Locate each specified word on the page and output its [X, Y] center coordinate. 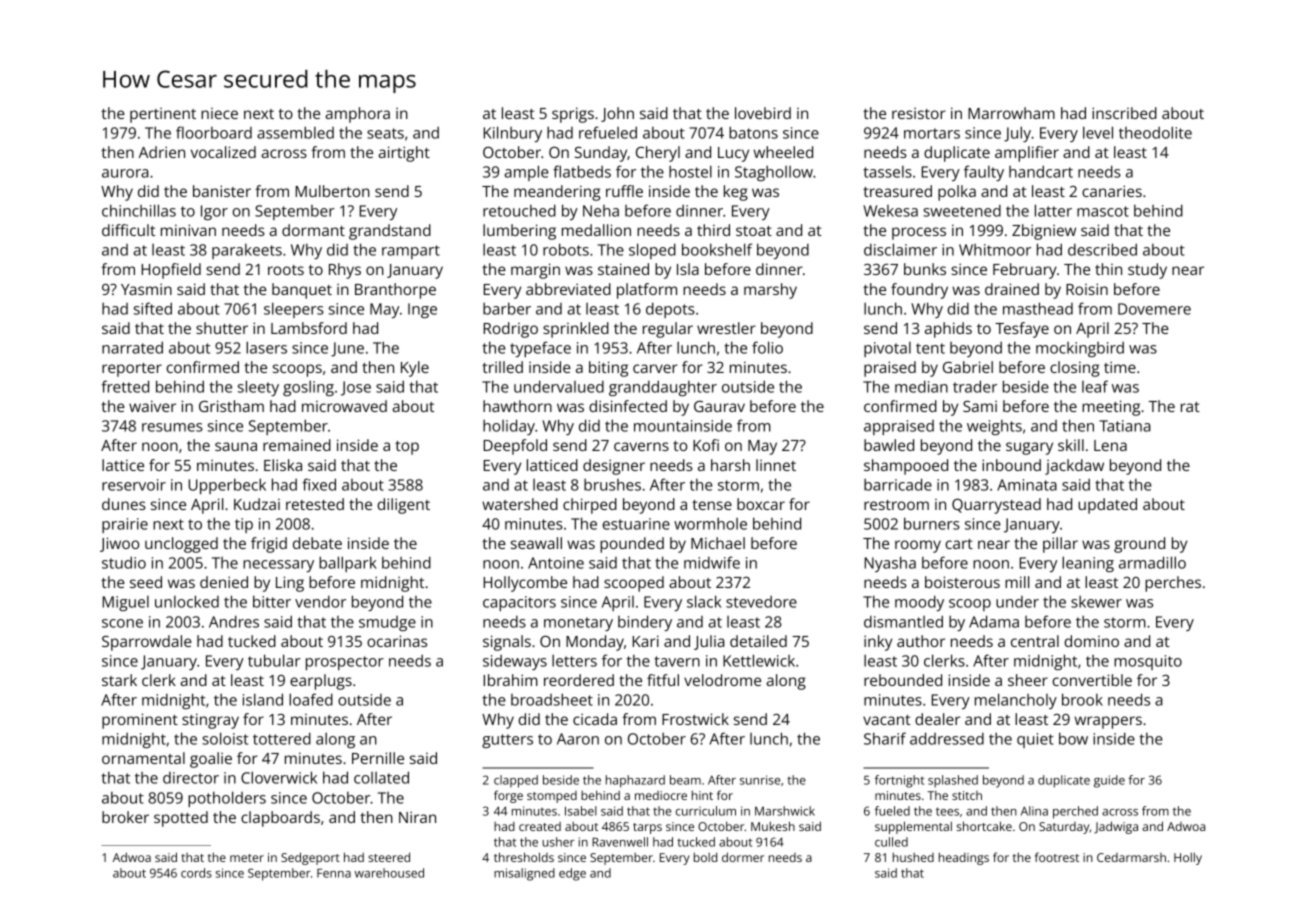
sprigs [573, 115]
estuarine [636, 524]
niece [219, 113]
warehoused [389, 873]
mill [1017, 582]
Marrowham [1011, 113]
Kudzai [257, 504]
